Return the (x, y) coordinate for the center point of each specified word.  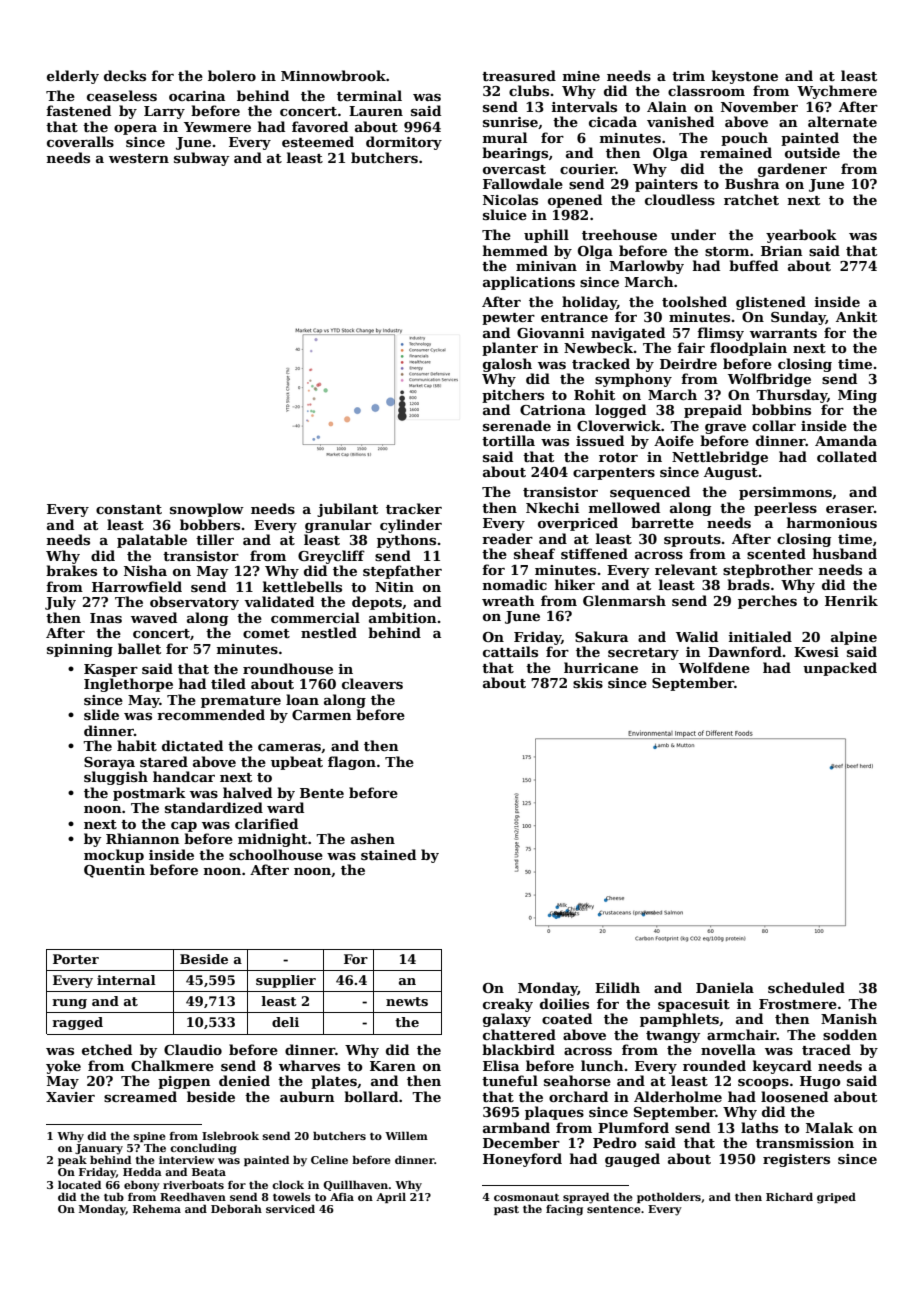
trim (688, 76)
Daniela (725, 987)
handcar (184, 776)
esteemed (318, 141)
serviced (290, 1209)
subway (202, 159)
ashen (373, 838)
